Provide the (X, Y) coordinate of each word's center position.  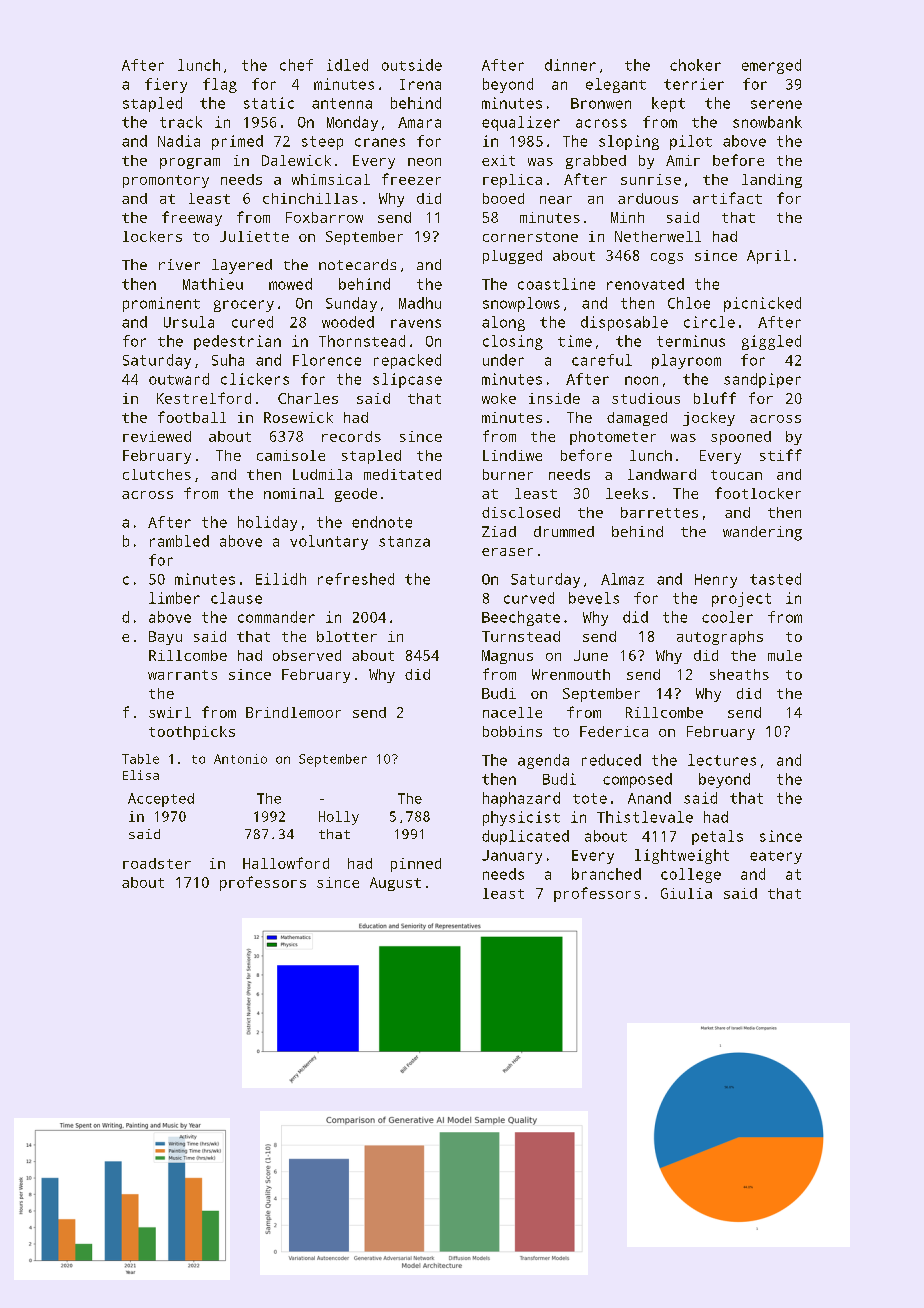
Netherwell (658, 236)
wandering (762, 533)
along (503, 323)
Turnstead (521, 636)
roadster (157, 863)
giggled (771, 342)
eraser (507, 552)
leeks (627, 493)
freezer (411, 179)
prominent (161, 304)
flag (220, 85)
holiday (267, 523)
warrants (182, 675)
